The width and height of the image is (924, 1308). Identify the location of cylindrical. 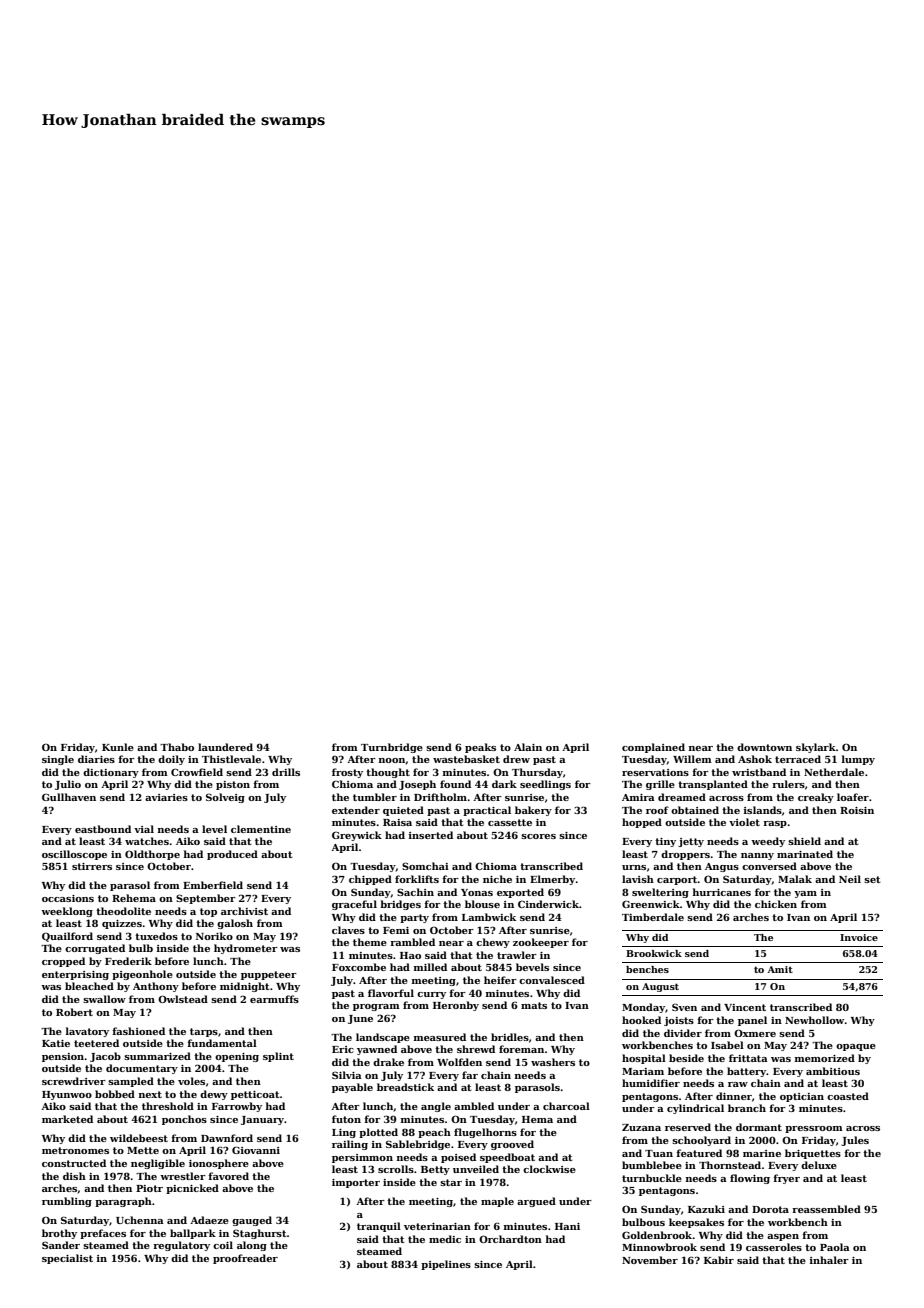
(695, 1109).
